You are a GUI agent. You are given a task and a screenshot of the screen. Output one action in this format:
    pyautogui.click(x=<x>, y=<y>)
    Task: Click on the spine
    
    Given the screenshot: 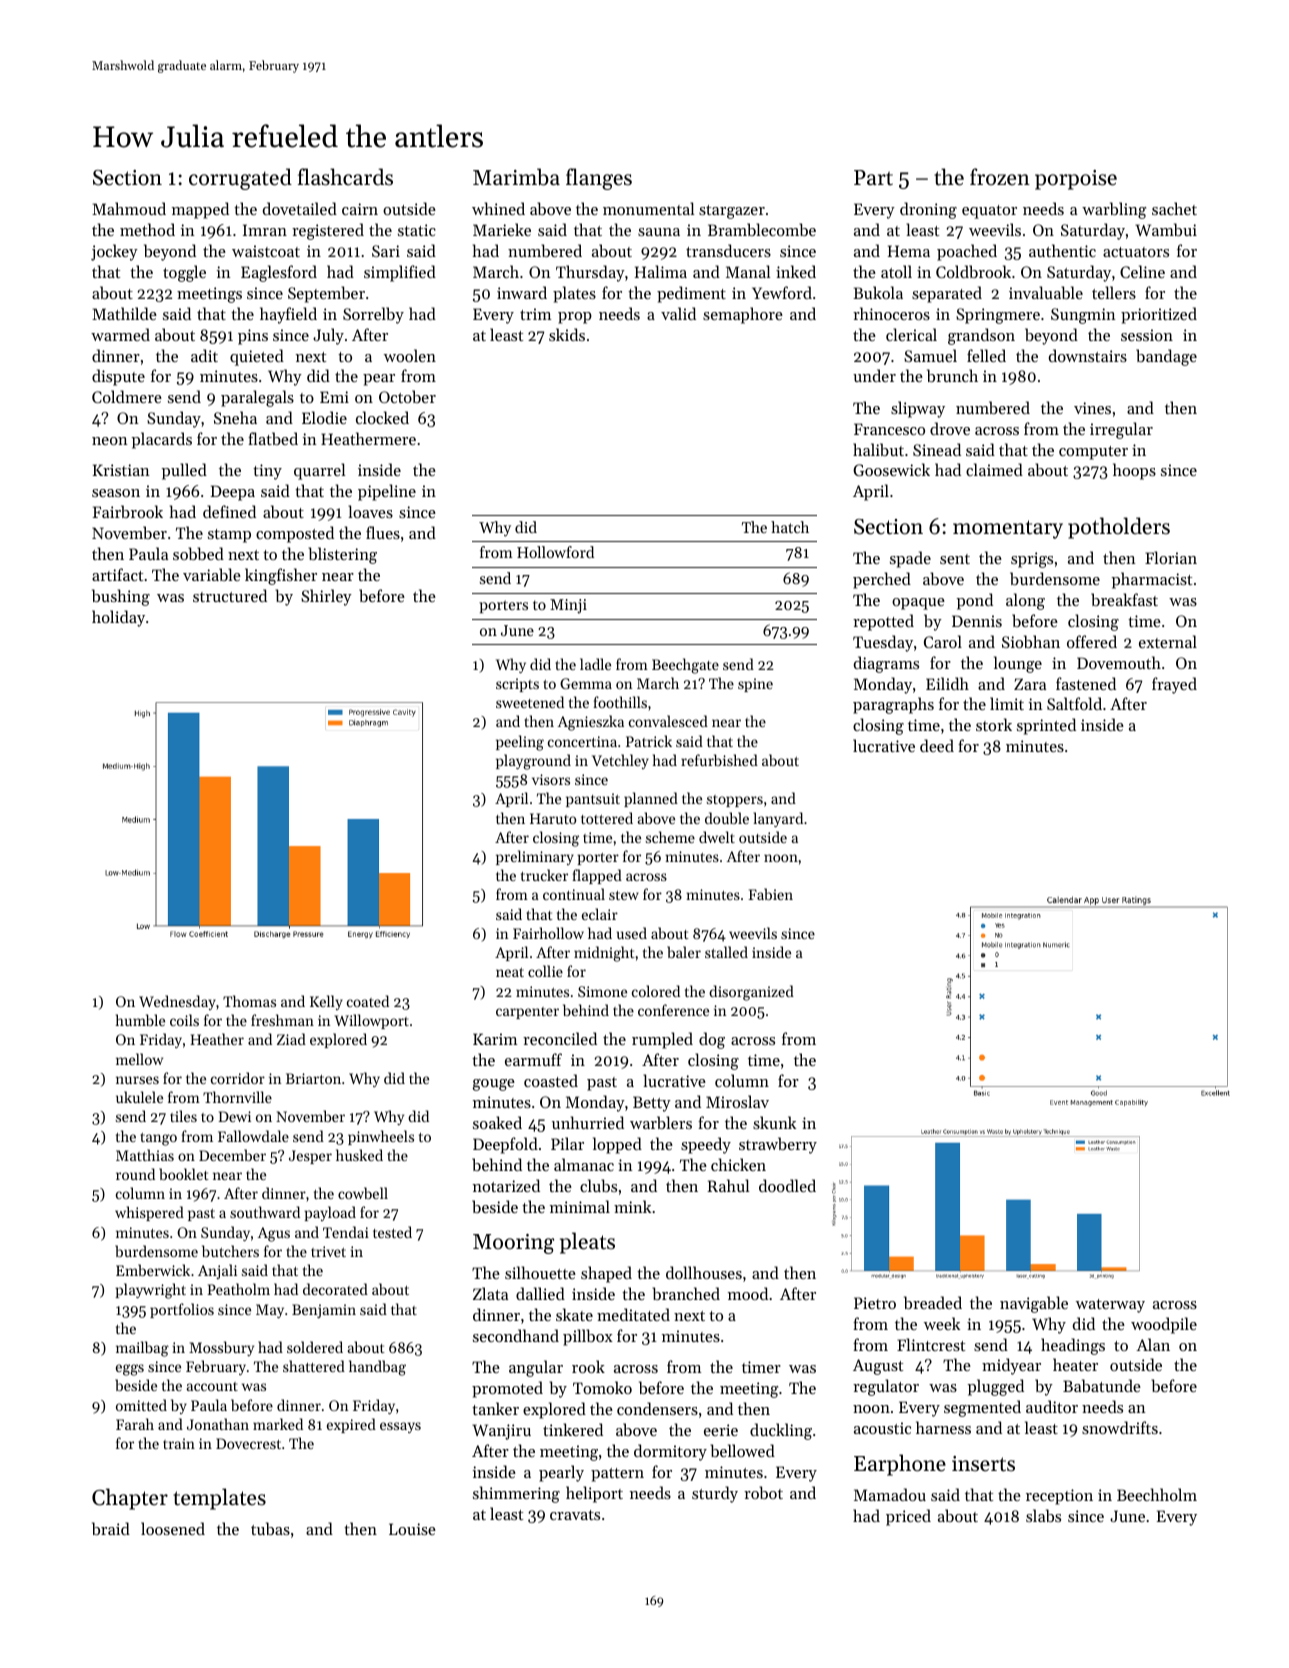 What is the action you would take?
    pyautogui.click(x=755, y=685)
